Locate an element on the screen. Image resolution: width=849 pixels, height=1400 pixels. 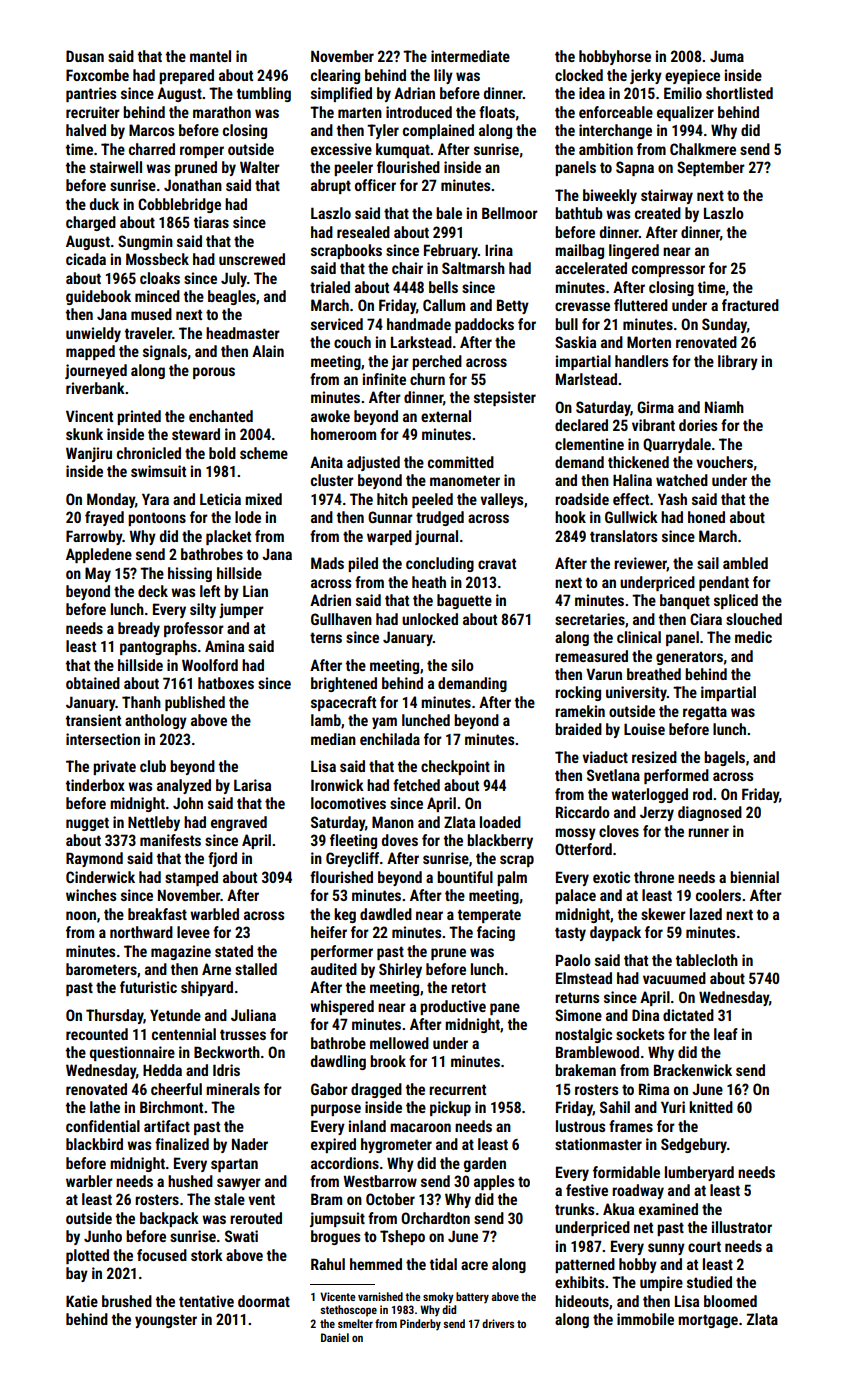
plotted is located at coordinates (87, 1256).
